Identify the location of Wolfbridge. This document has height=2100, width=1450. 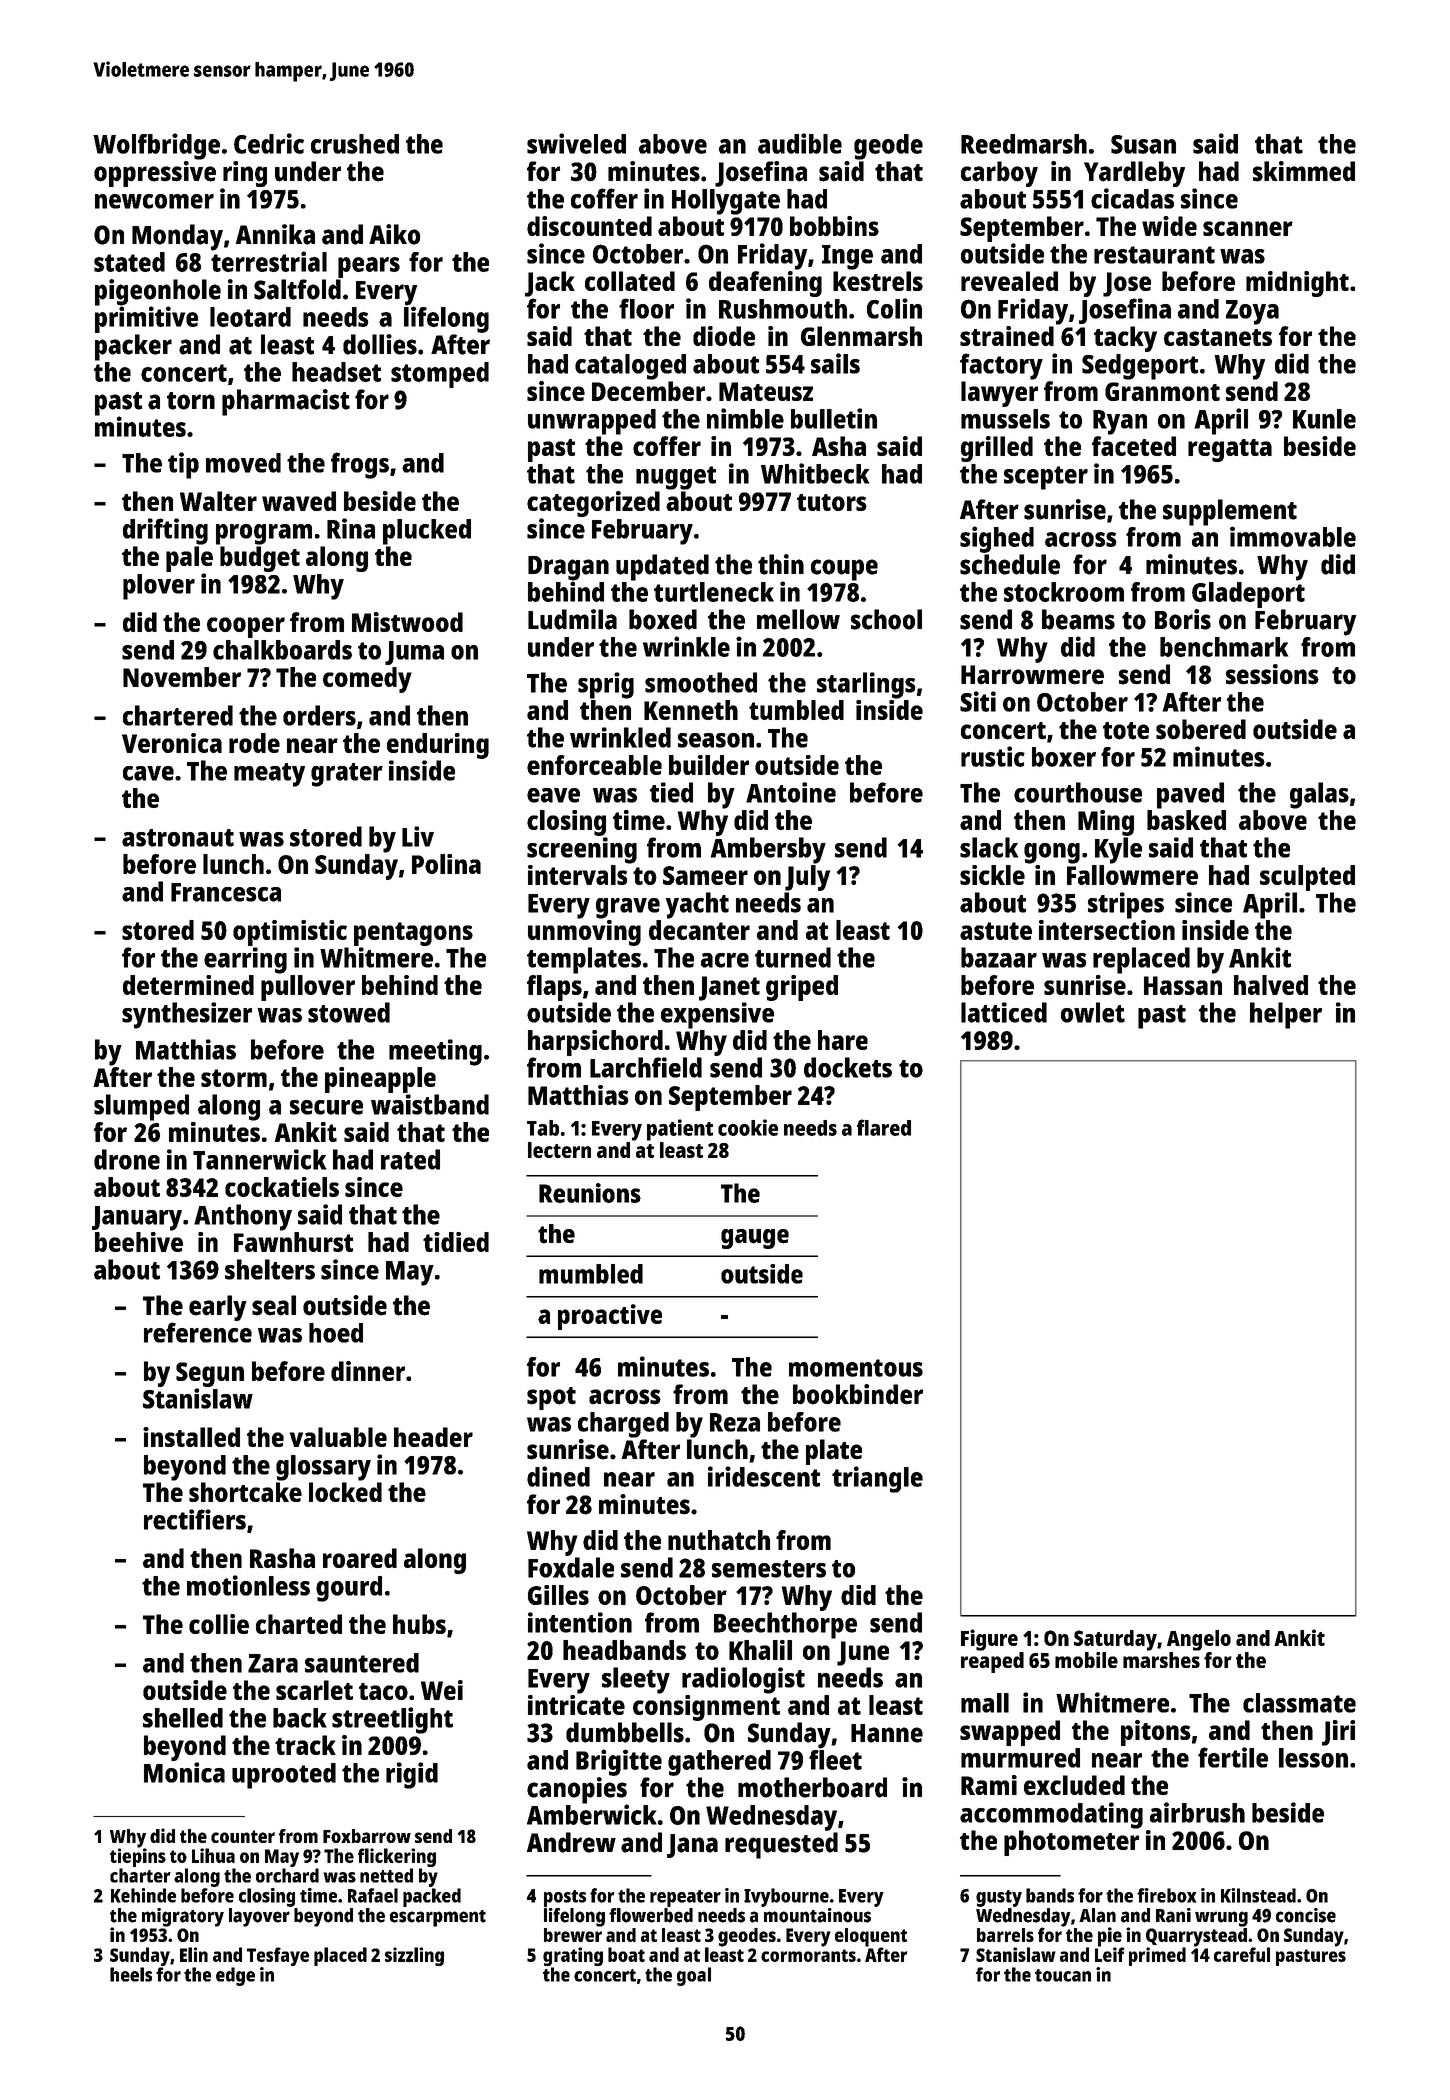
(156, 146).
